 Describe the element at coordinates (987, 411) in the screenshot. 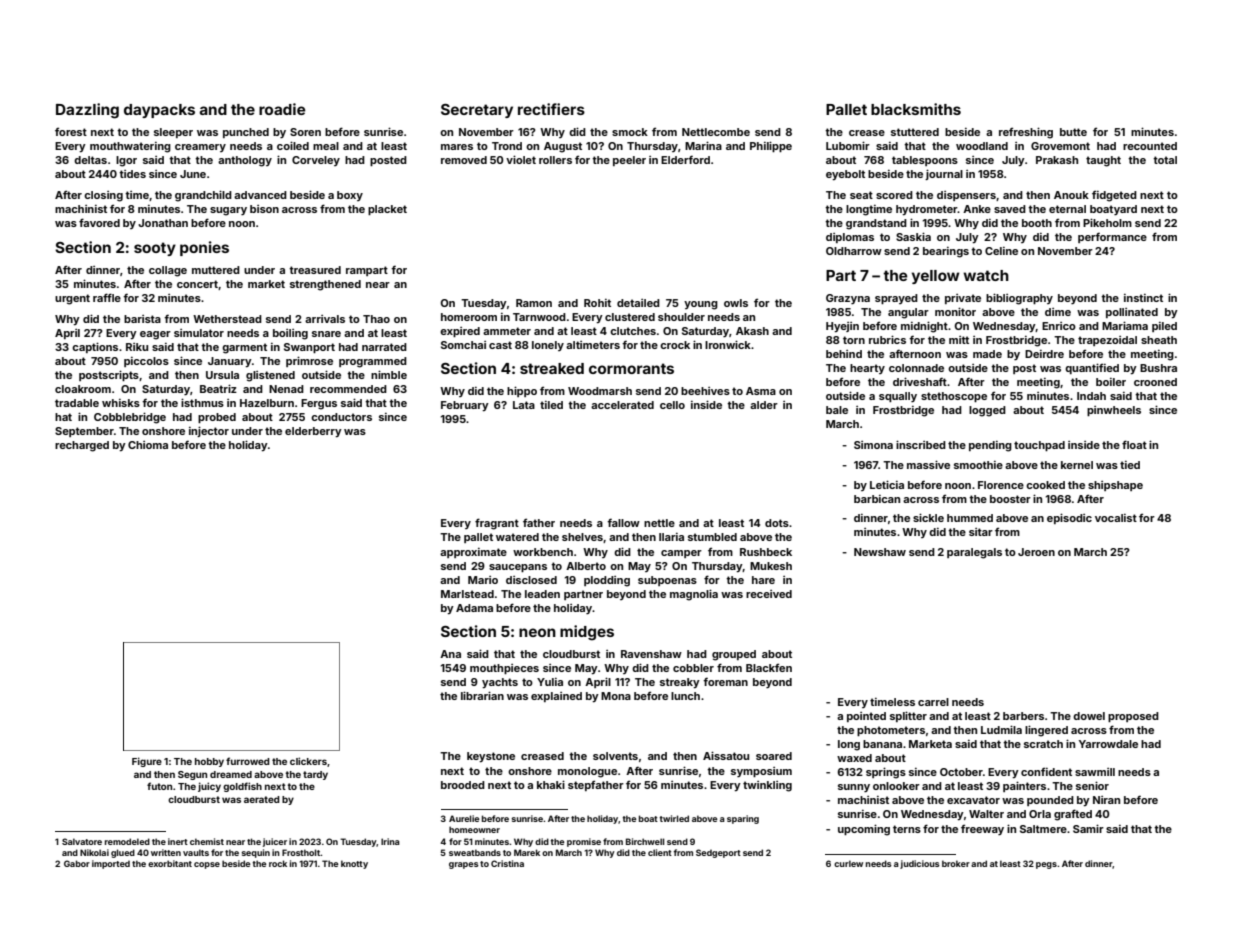

I see `logged` at that location.
